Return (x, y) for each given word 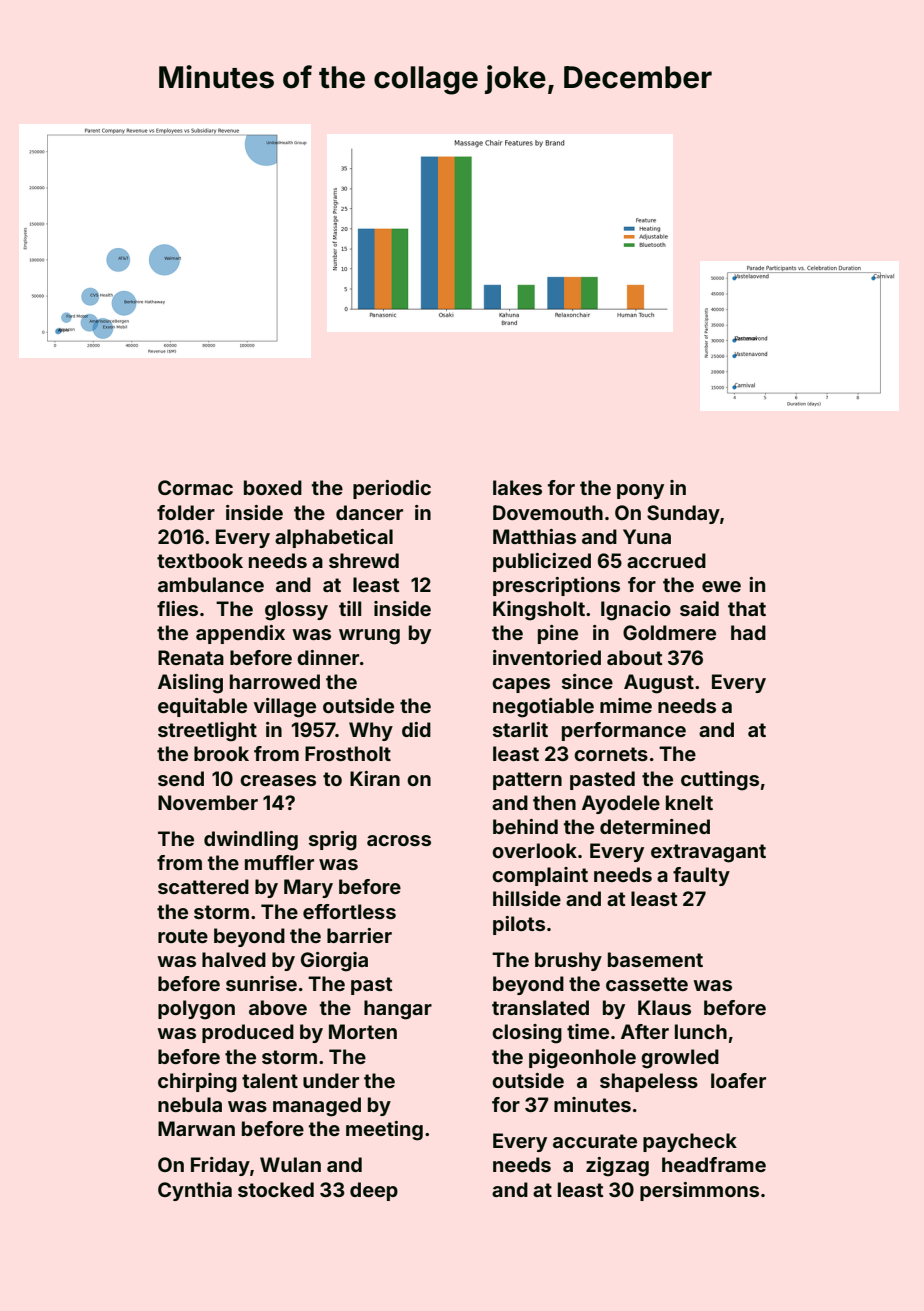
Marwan (196, 1128)
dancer (369, 512)
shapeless (649, 1082)
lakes (517, 487)
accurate (595, 1141)
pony (640, 491)
